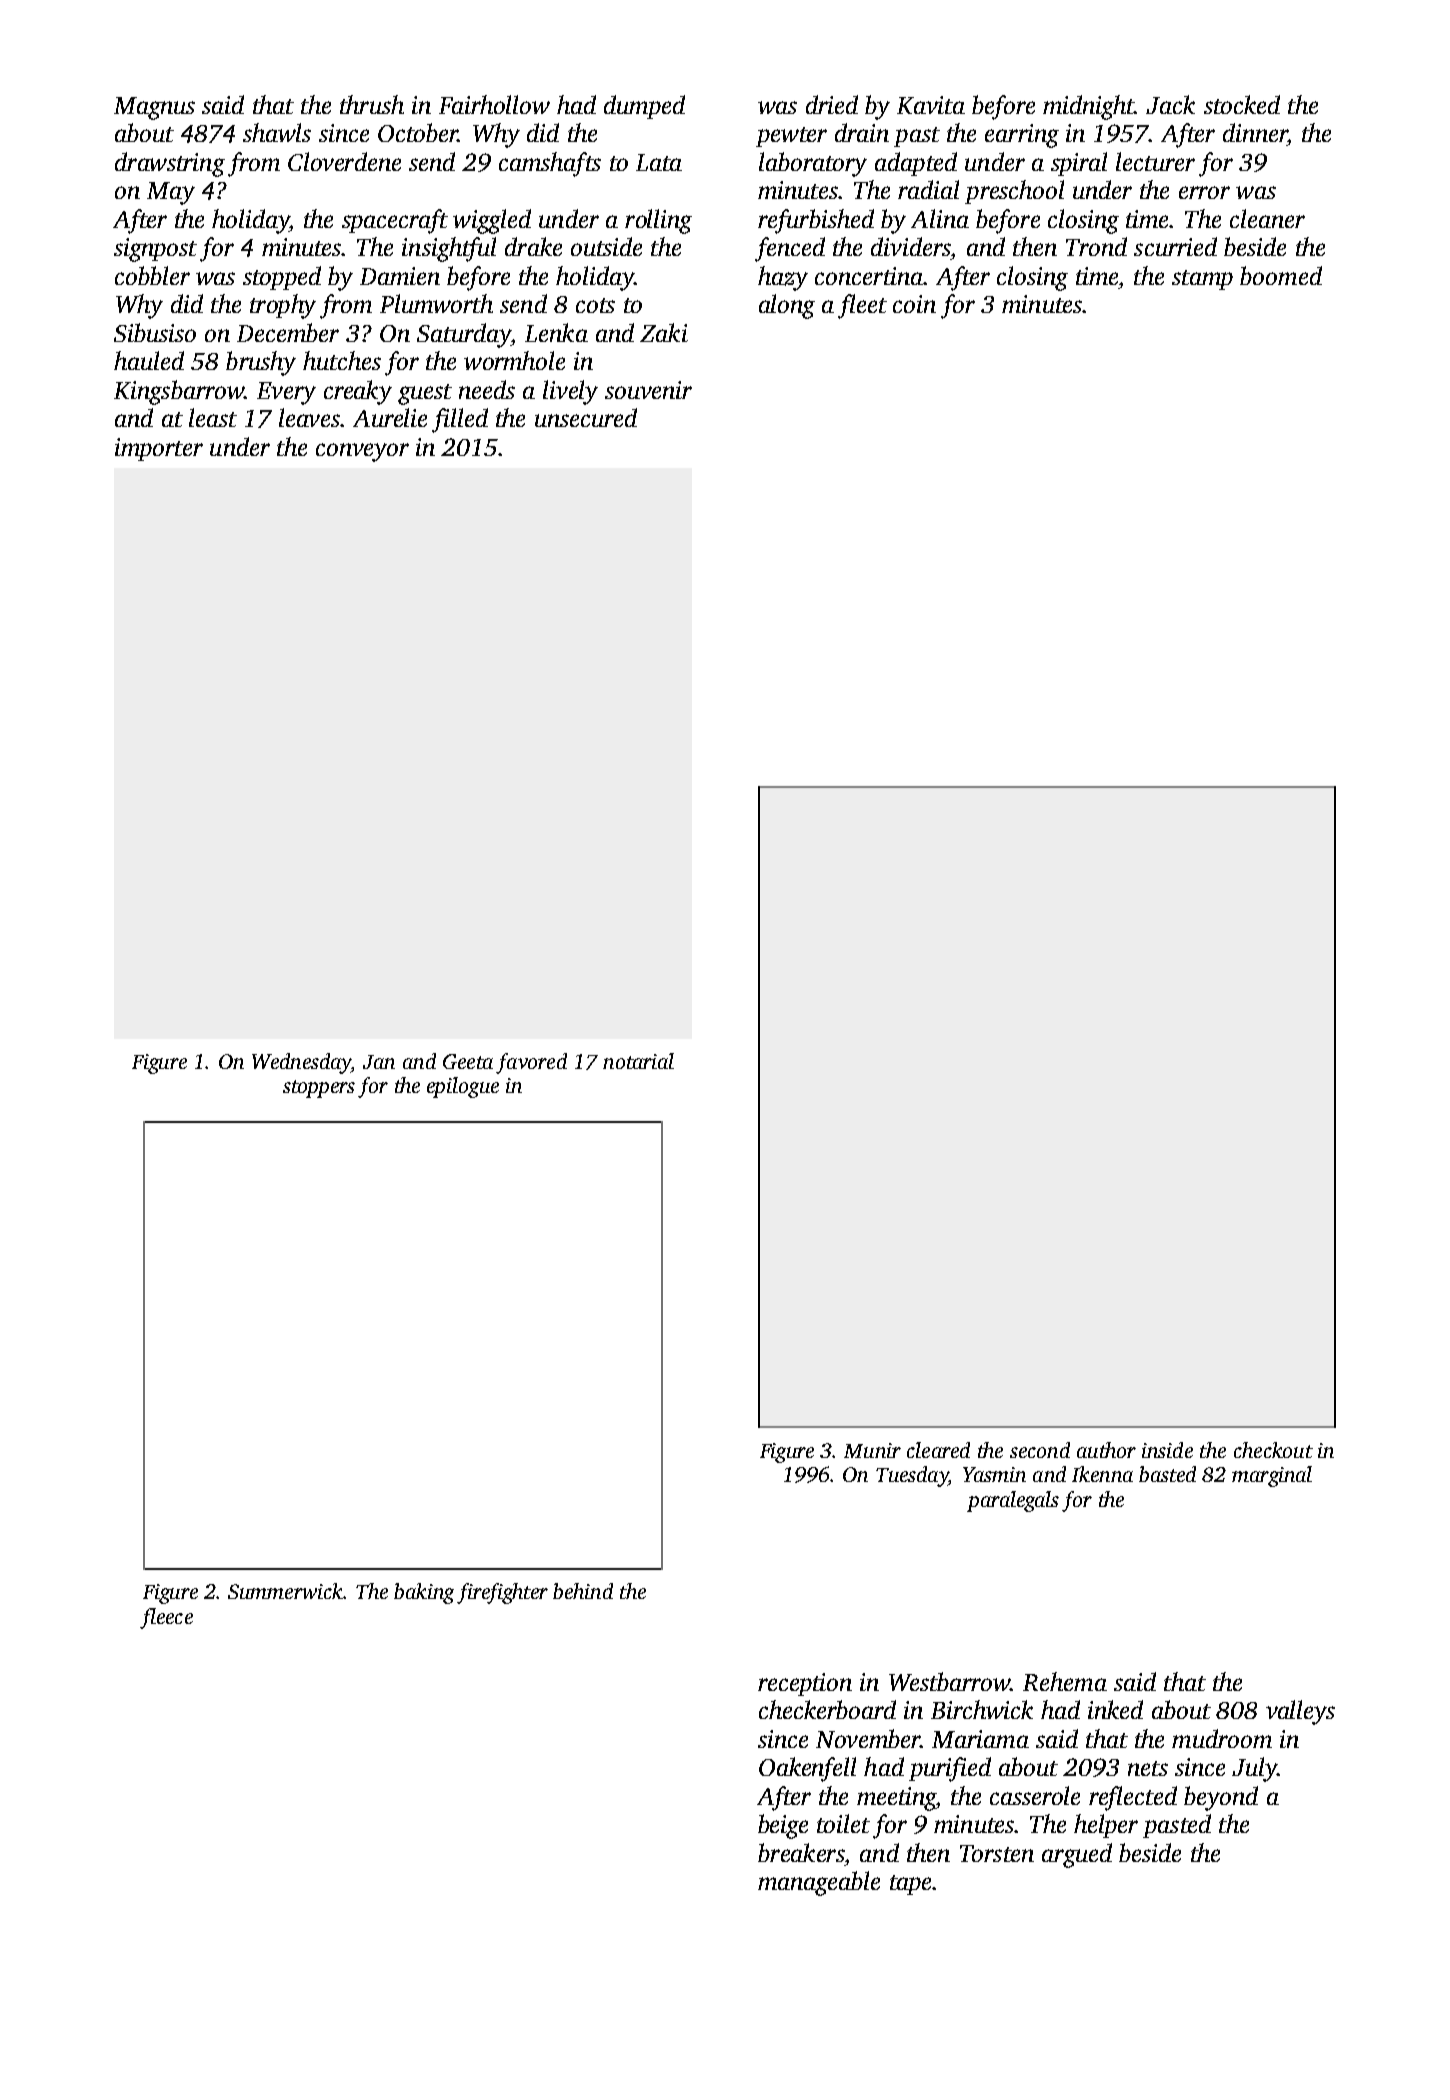 This document has width=1450, height=2100. What do you see at coordinates (868, 1738) in the document?
I see `November` at bounding box center [868, 1738].
